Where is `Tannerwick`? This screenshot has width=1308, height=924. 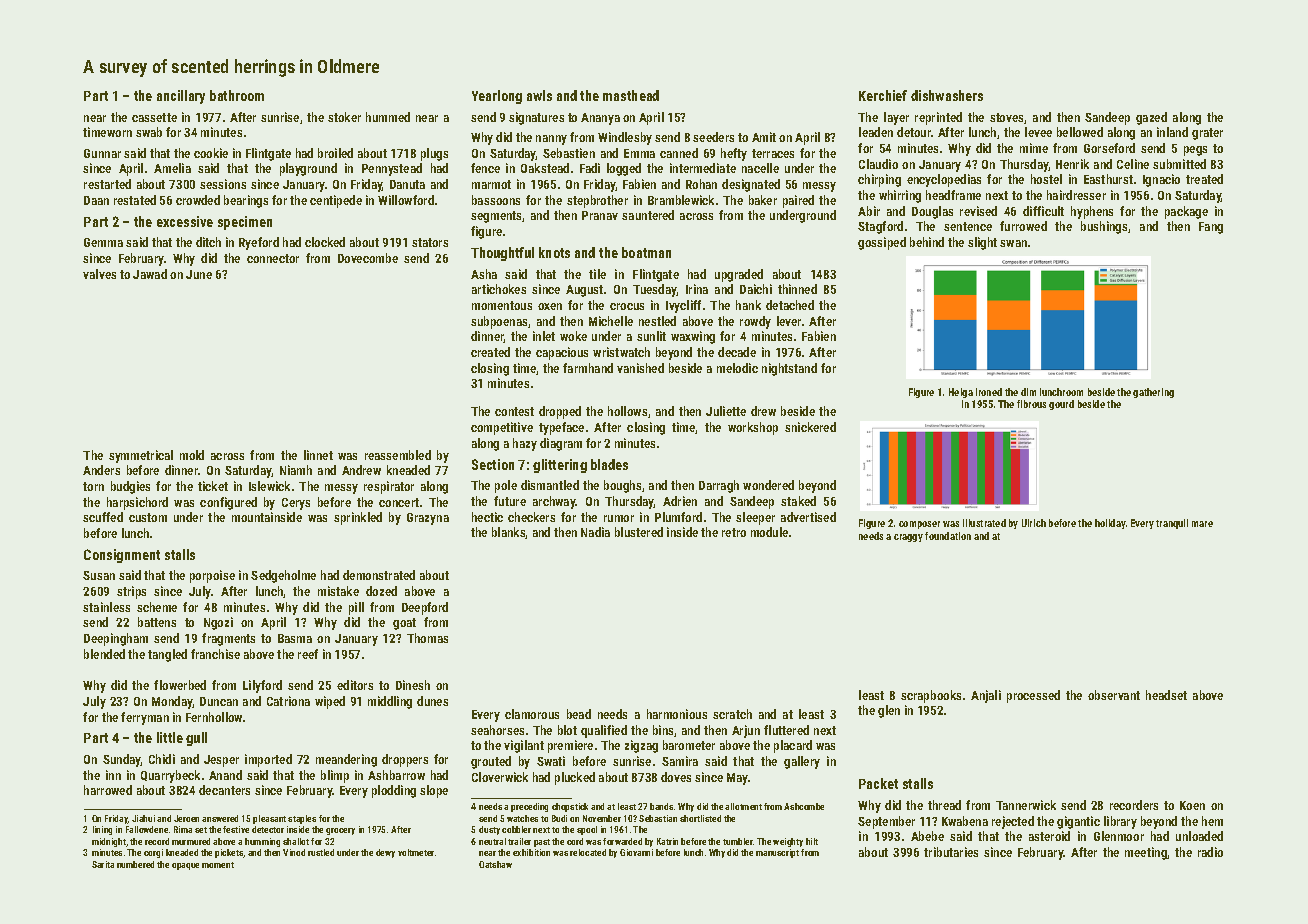 Tannerwick is located at coordinates (1026, 805).
